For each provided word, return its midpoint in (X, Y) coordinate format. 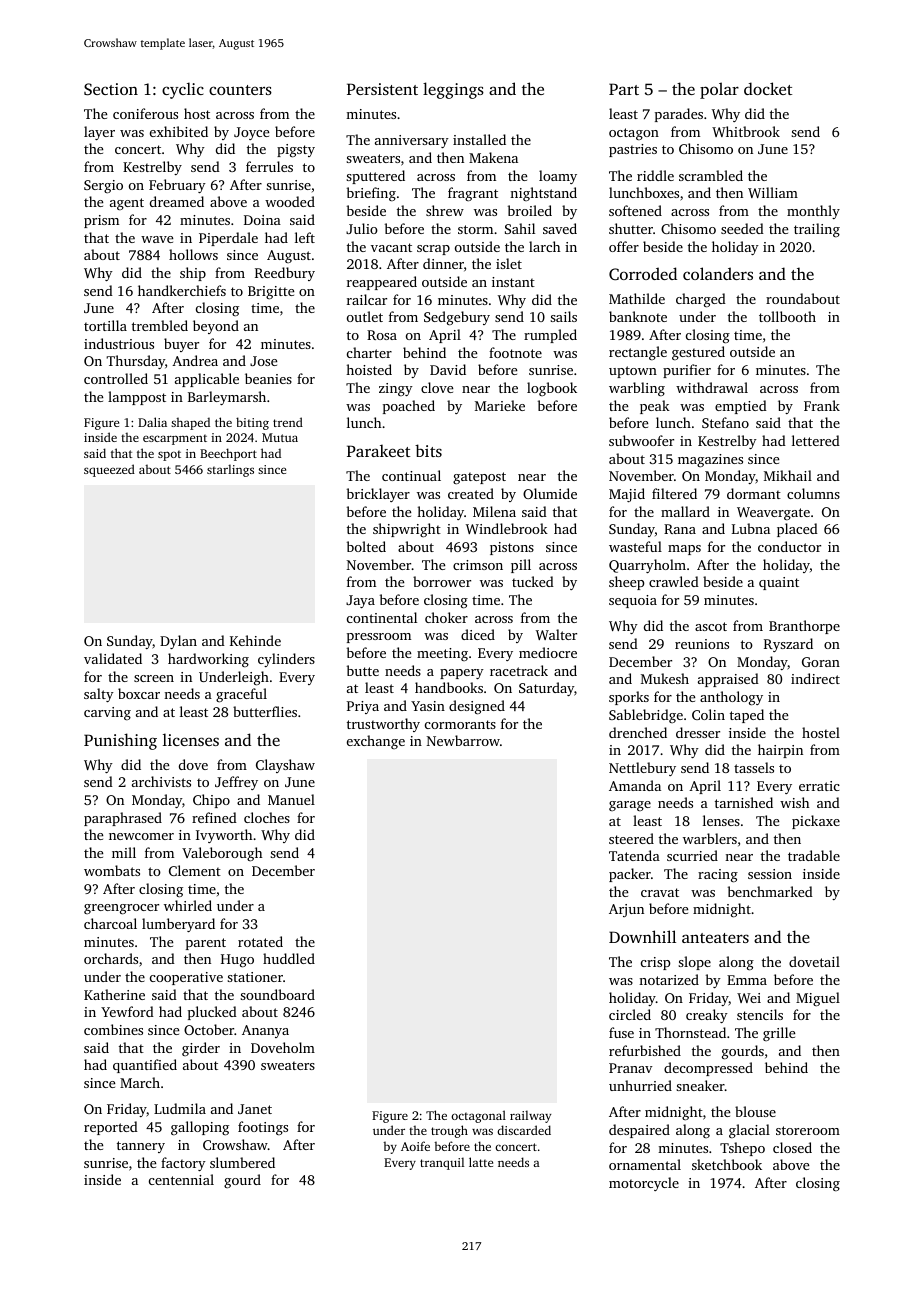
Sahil (520, 228)
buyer (181, 345)
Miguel (818, 999)
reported (111, 1128)
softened (635, 210)
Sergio (103, 186)
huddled (289, 958)
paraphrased (123, 819)
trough (449, 1131)
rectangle (638, 353)
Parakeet (378, 450)
